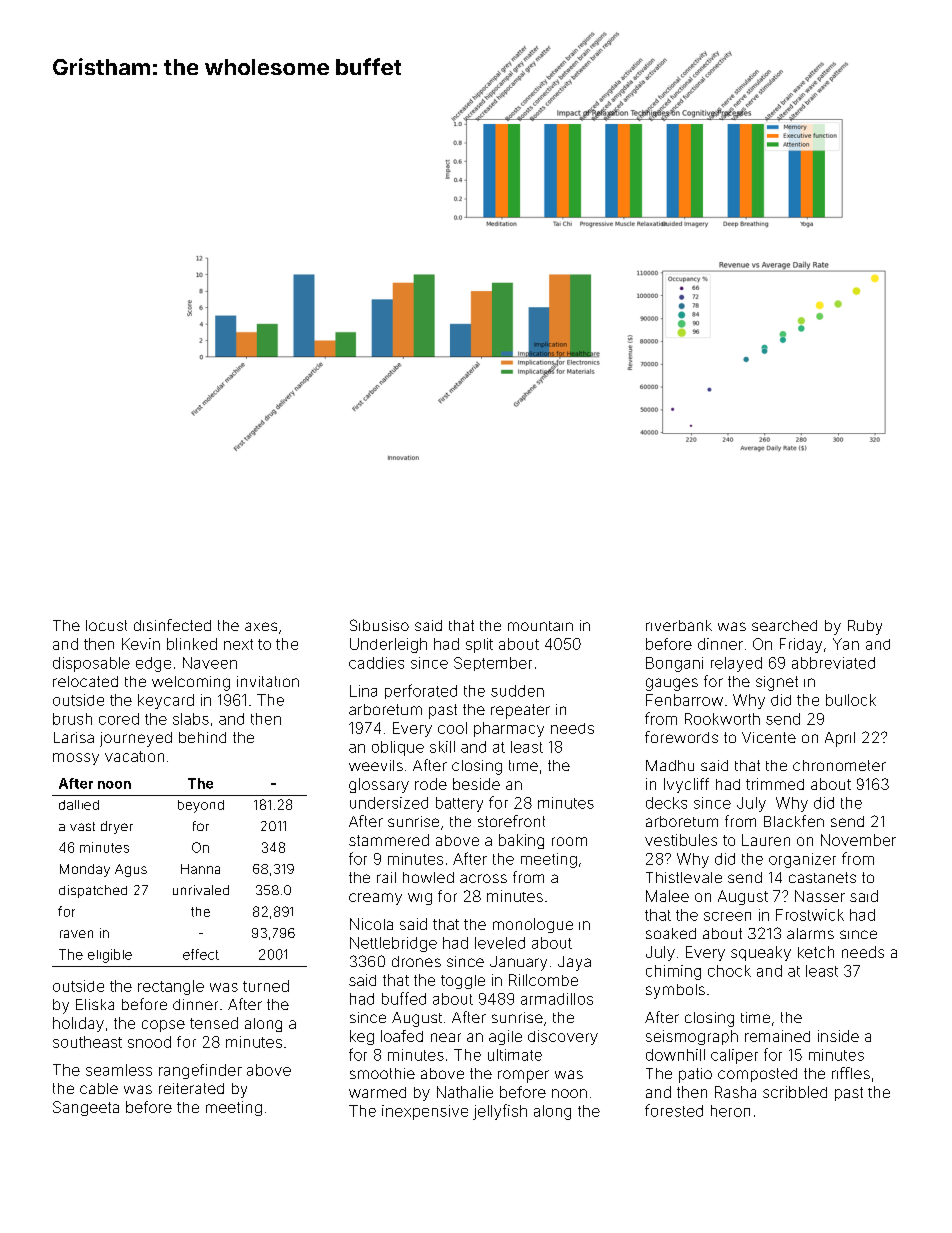  What do you see at coordinates (202, 737) in the page?
I see `behind` at bounding box center [202, 737].
